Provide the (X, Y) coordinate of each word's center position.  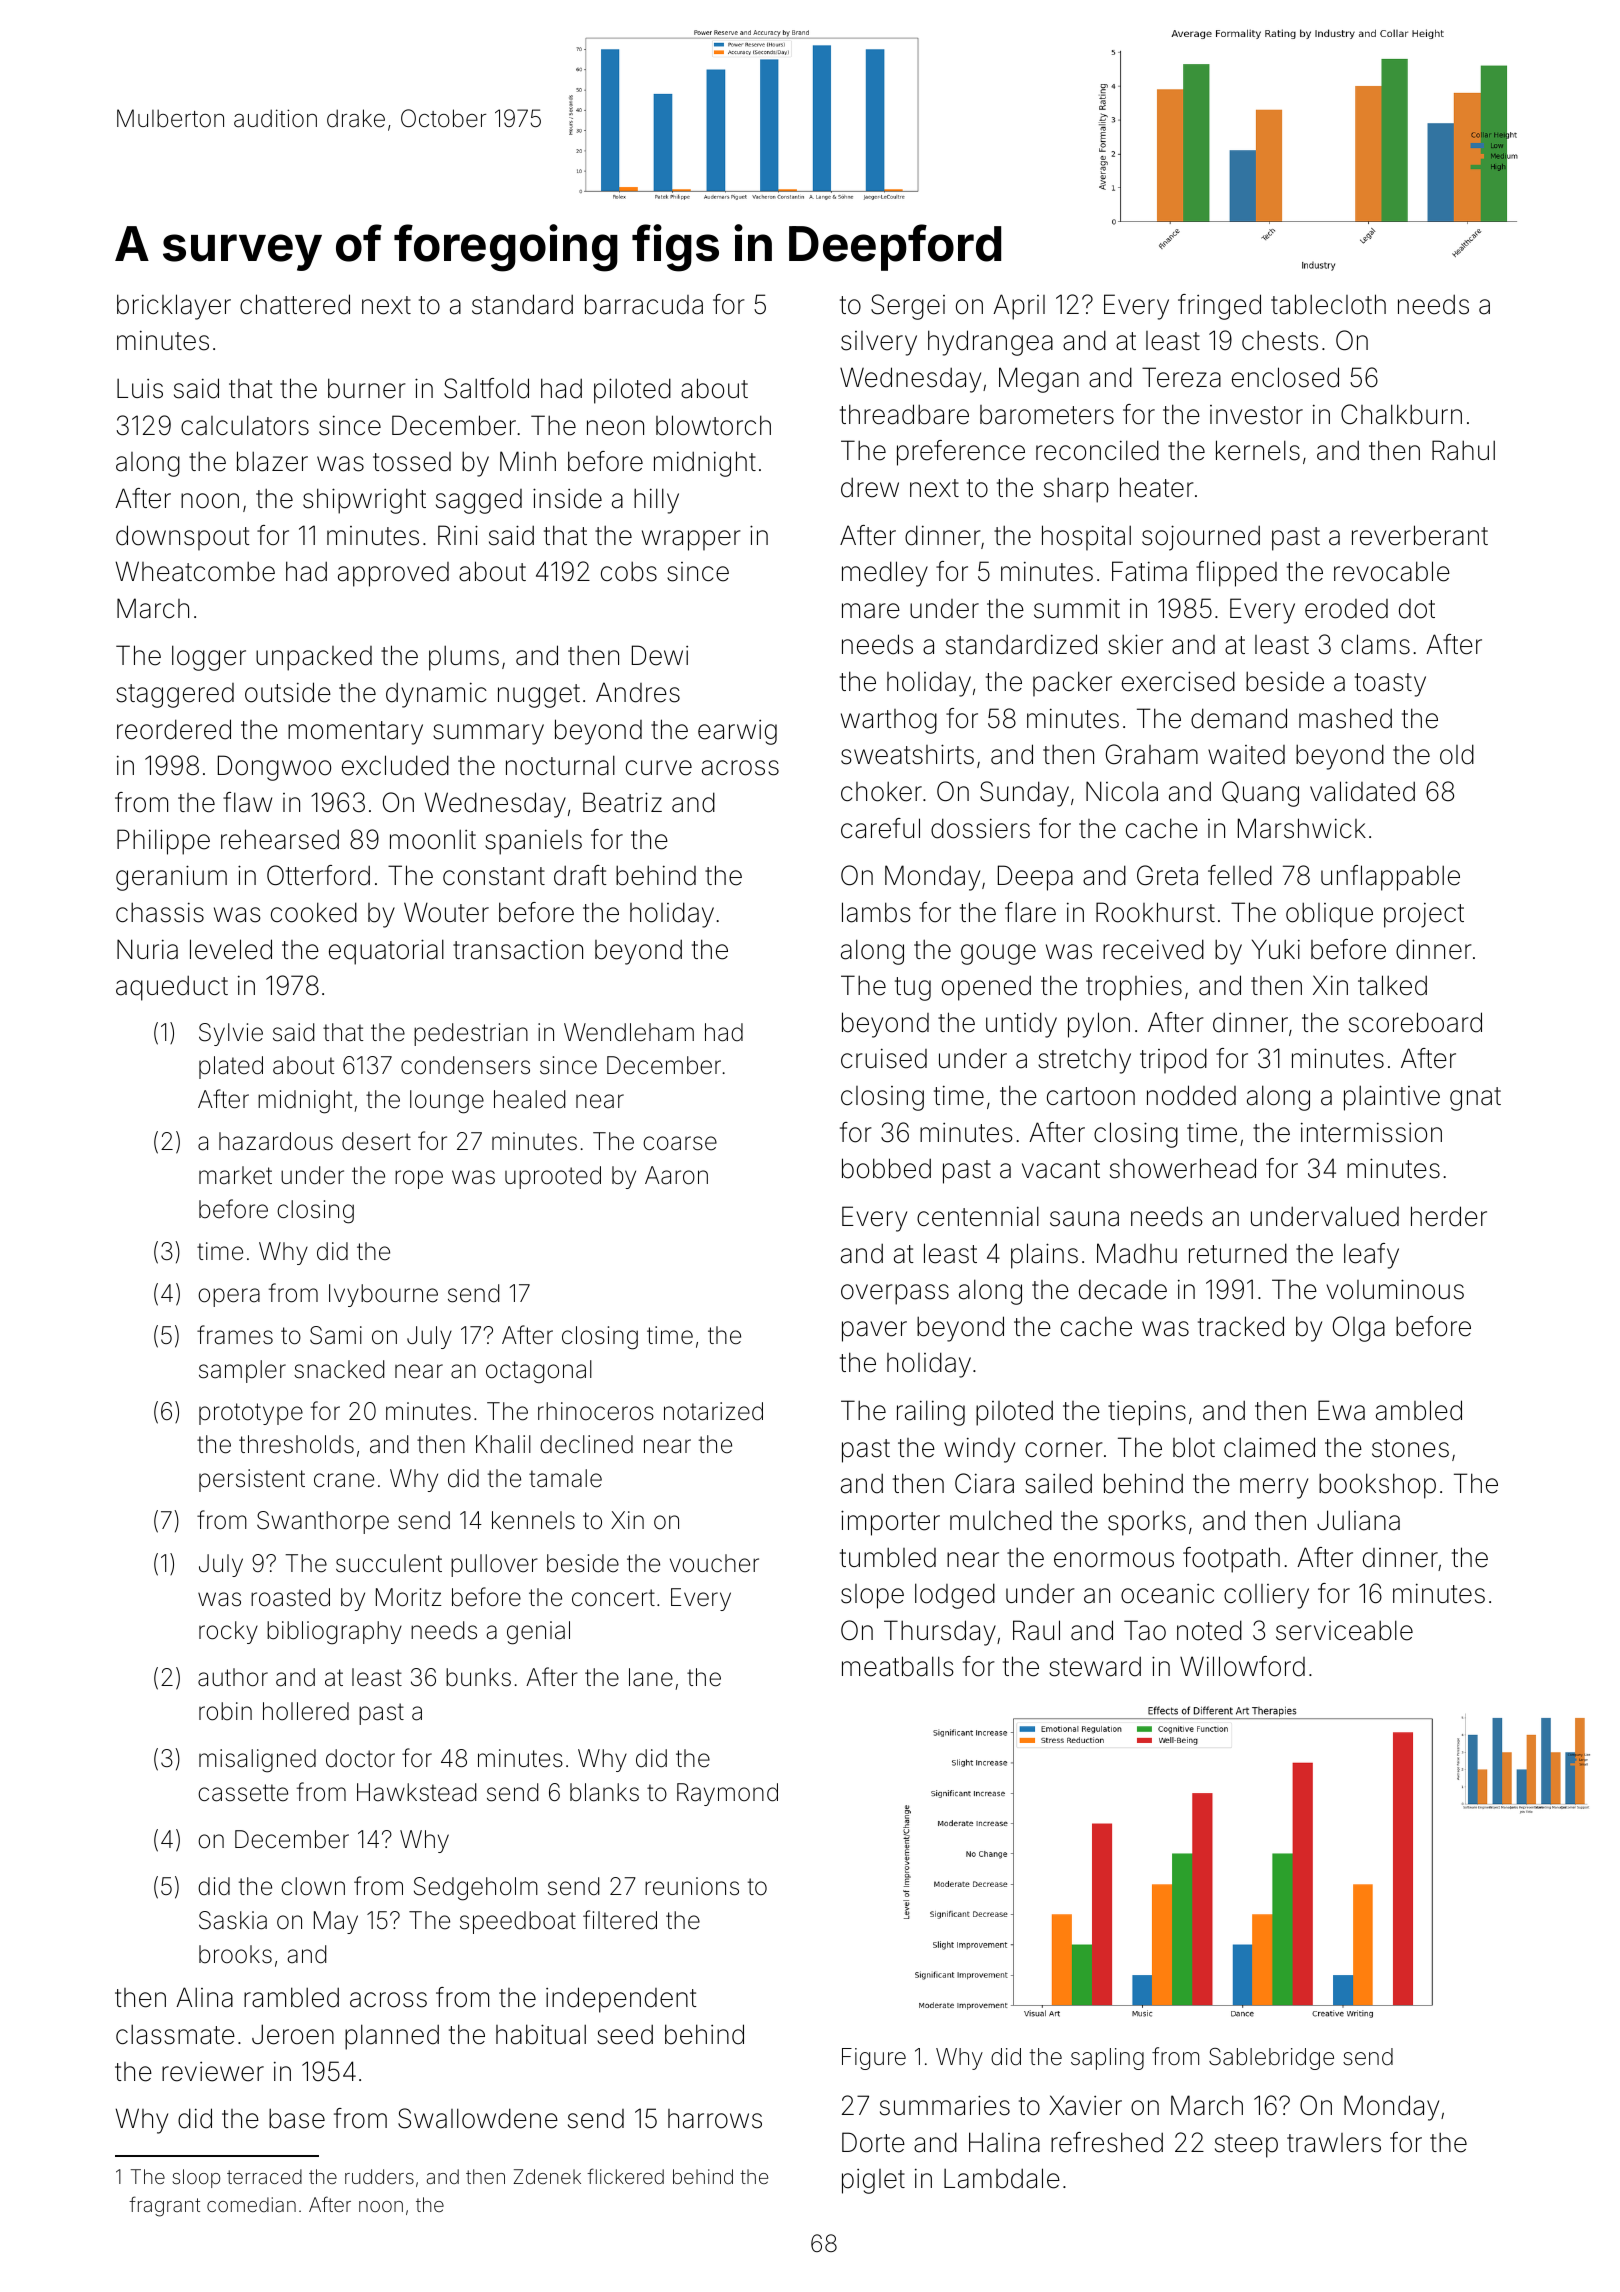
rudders (379, 2176)
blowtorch (713, 425)
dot (1417, 609)
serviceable (1344, 1630)
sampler (242, 1371)
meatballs (898, 1666)
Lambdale (1002, 2178)
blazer (272, 461)
